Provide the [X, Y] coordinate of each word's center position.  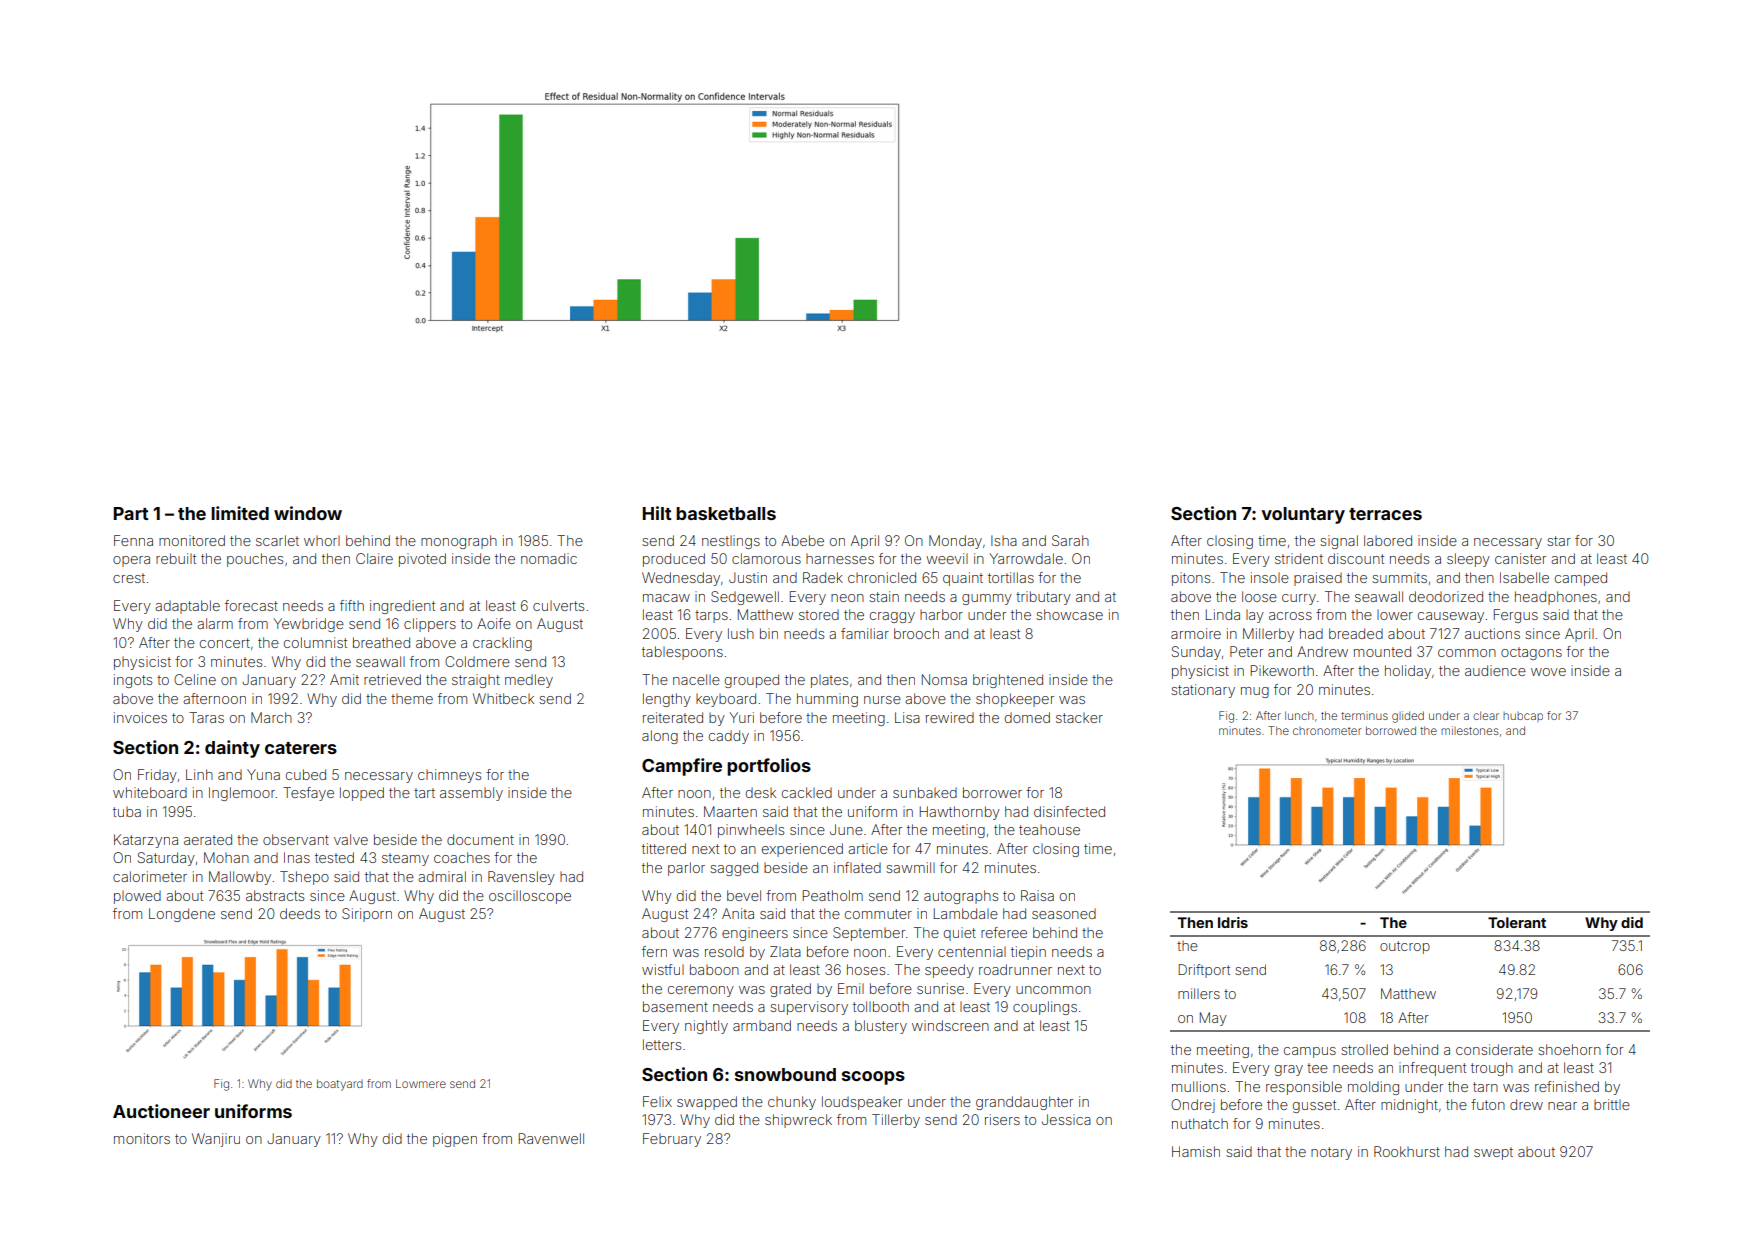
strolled [1364, 1049]
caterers [301, 748]
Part [130, 513]
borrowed [1391, 730]
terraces [1385, 514]
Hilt [656, 513]
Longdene [182, 915]
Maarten [730, 811]
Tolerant [1517, 922]
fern [654, 951]
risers [1002, 1119]
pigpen [455, 1140]
